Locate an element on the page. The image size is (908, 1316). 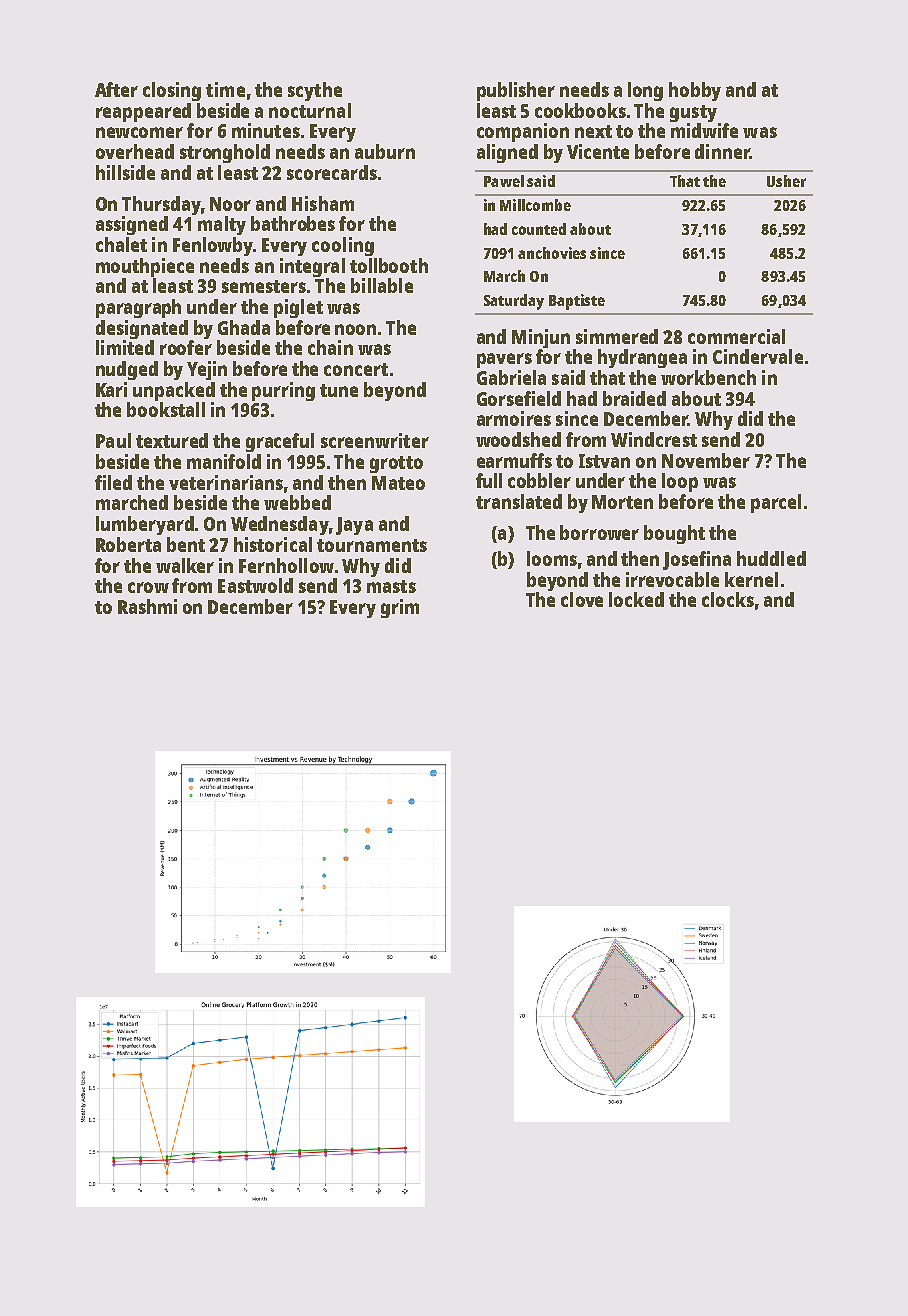
braided is located at coordinates (634, 398).
